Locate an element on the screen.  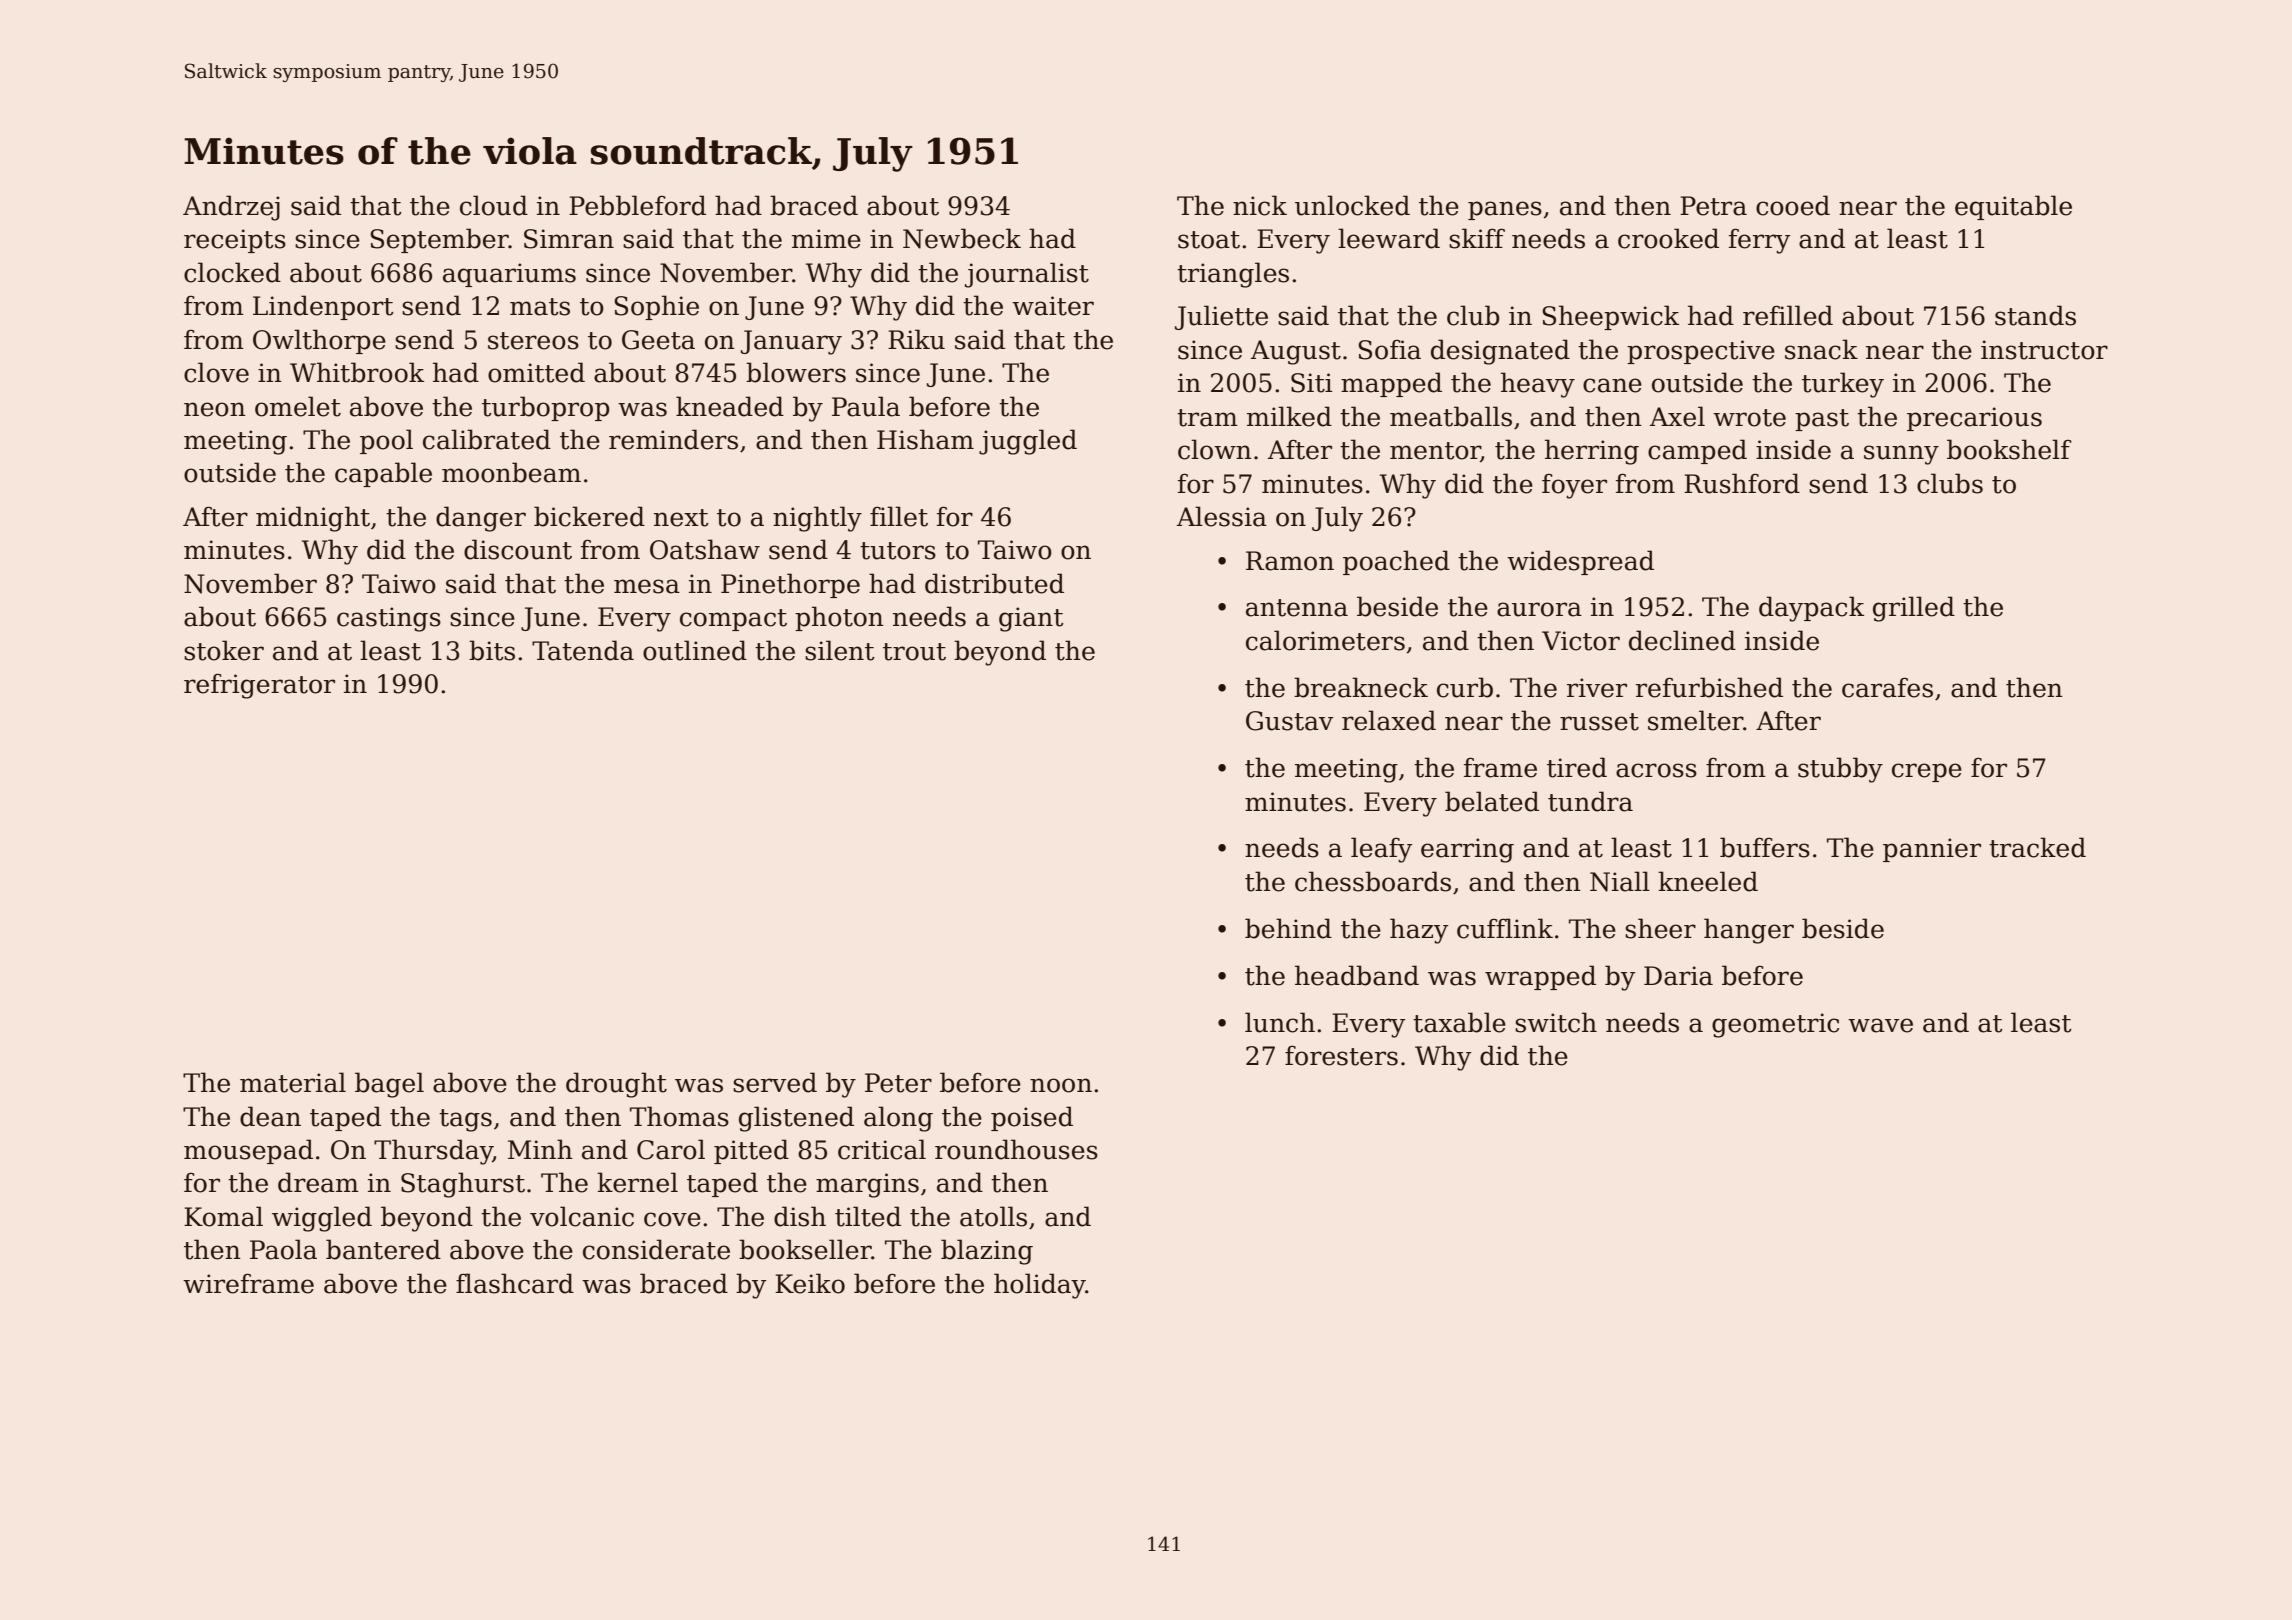
unlocked is located at coordinates (1352, 205).
